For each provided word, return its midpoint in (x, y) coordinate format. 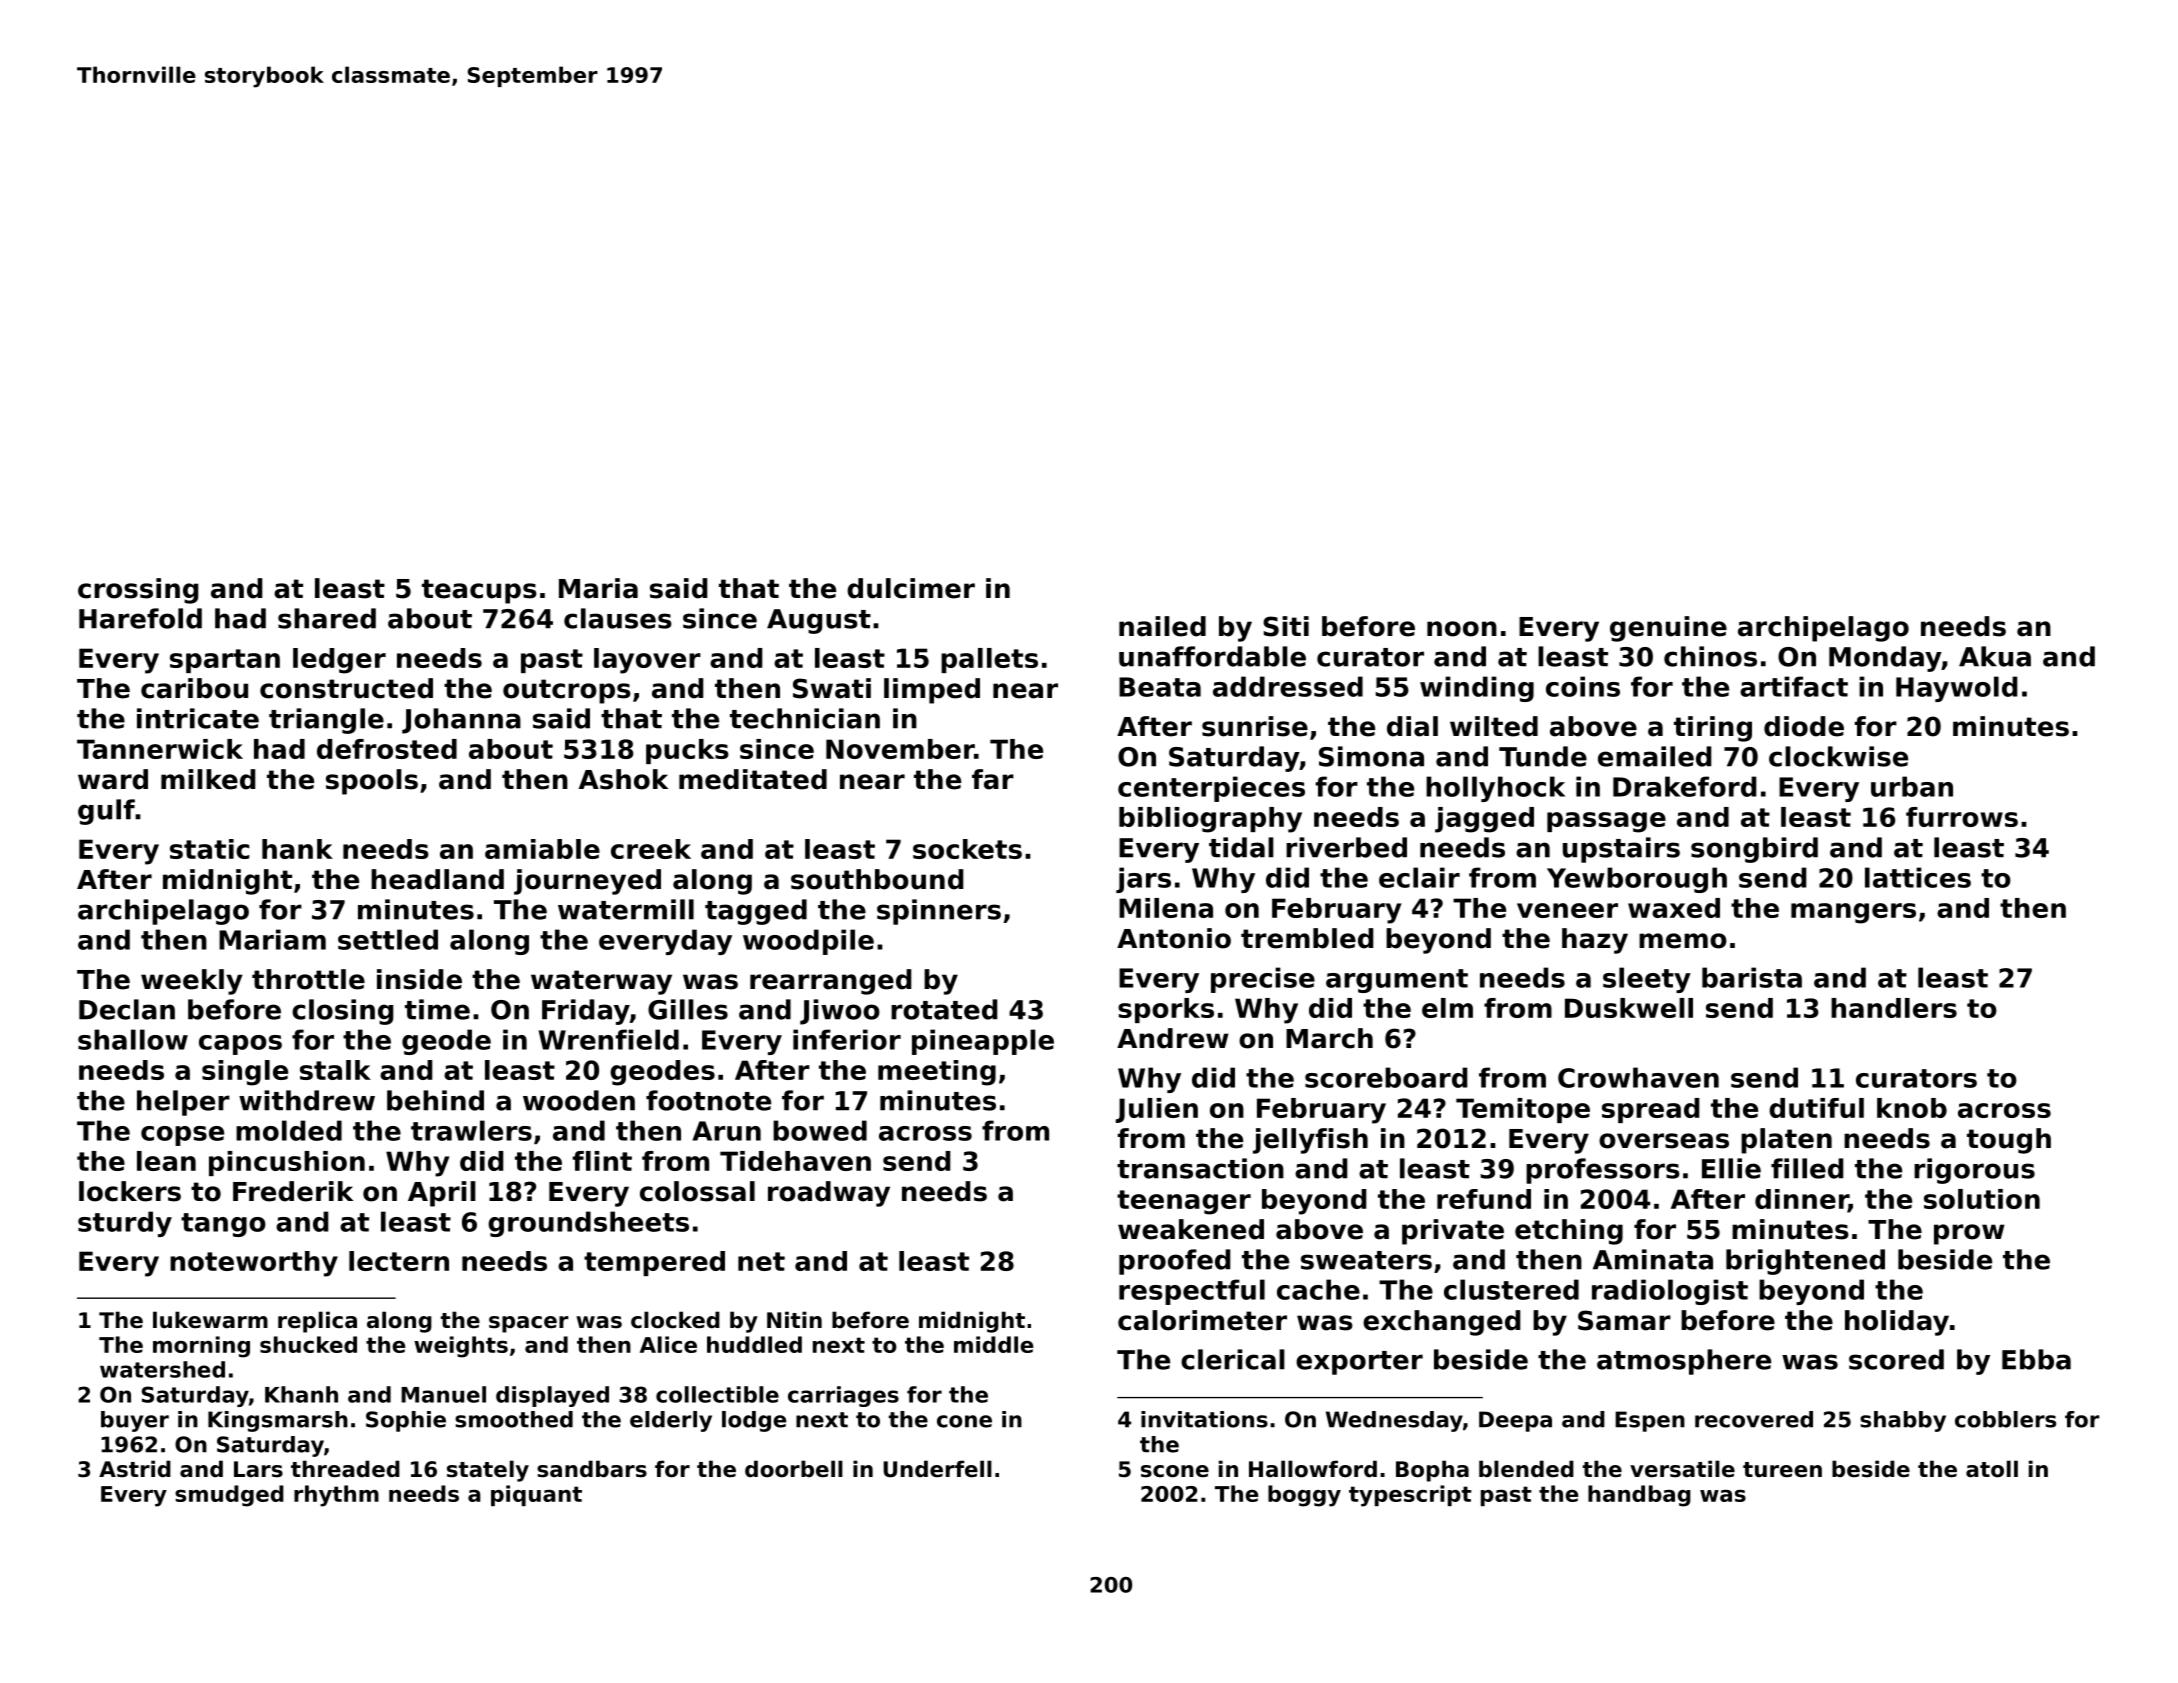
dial (1412, 726)
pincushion (287, 1163)
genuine (1668, 629)
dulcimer (911, 588)
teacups (479, 591)
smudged (229, 1496)
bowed (820, 1130)
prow (1969, 1234)
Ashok (623, 779)
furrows (1962, 817)
